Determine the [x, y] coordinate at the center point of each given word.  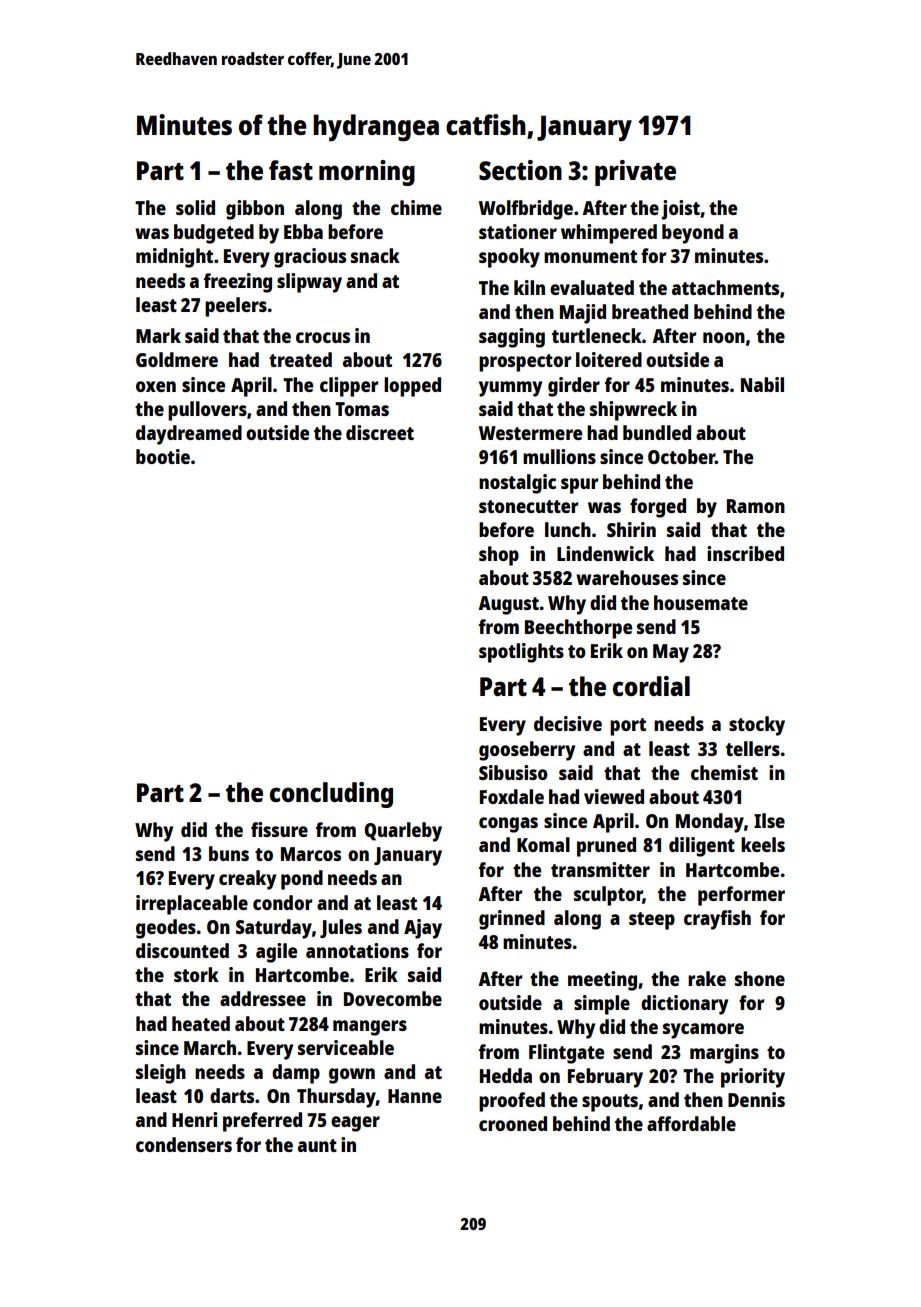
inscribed [745, 553]
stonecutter [528, 506]
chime [416, 207]
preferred [262, 1122]
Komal [543, 844]
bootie [163, 456]
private [635, 173]
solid [195, 207]
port [628, 727]
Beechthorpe [578, 629]
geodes [166, 929]
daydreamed [189, 435]
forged [658, 508]
